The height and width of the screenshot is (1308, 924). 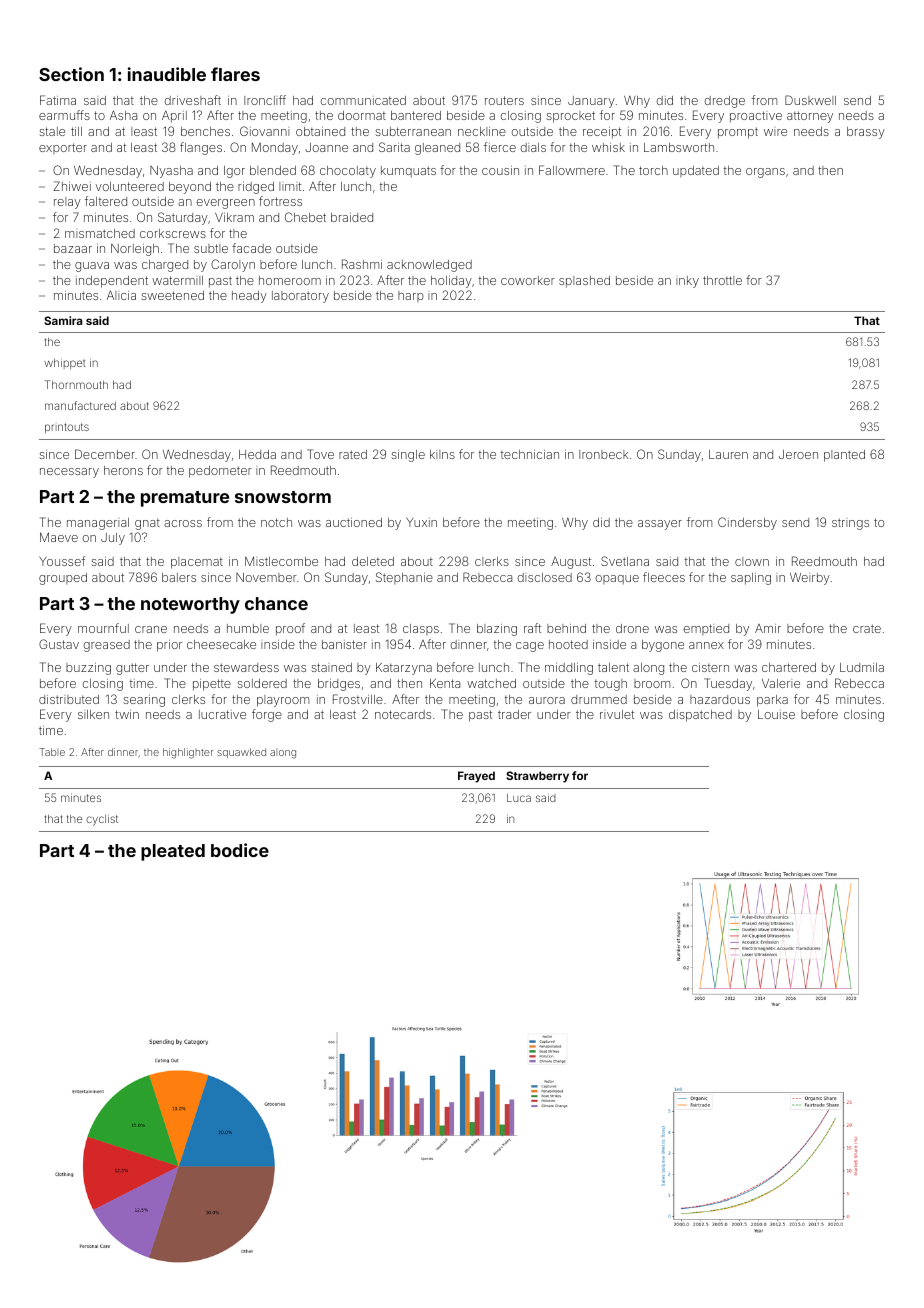 What do you see at coordinates (173, 852) in the screenshot?
I see `pleated` at bounding box center [173, 852].
